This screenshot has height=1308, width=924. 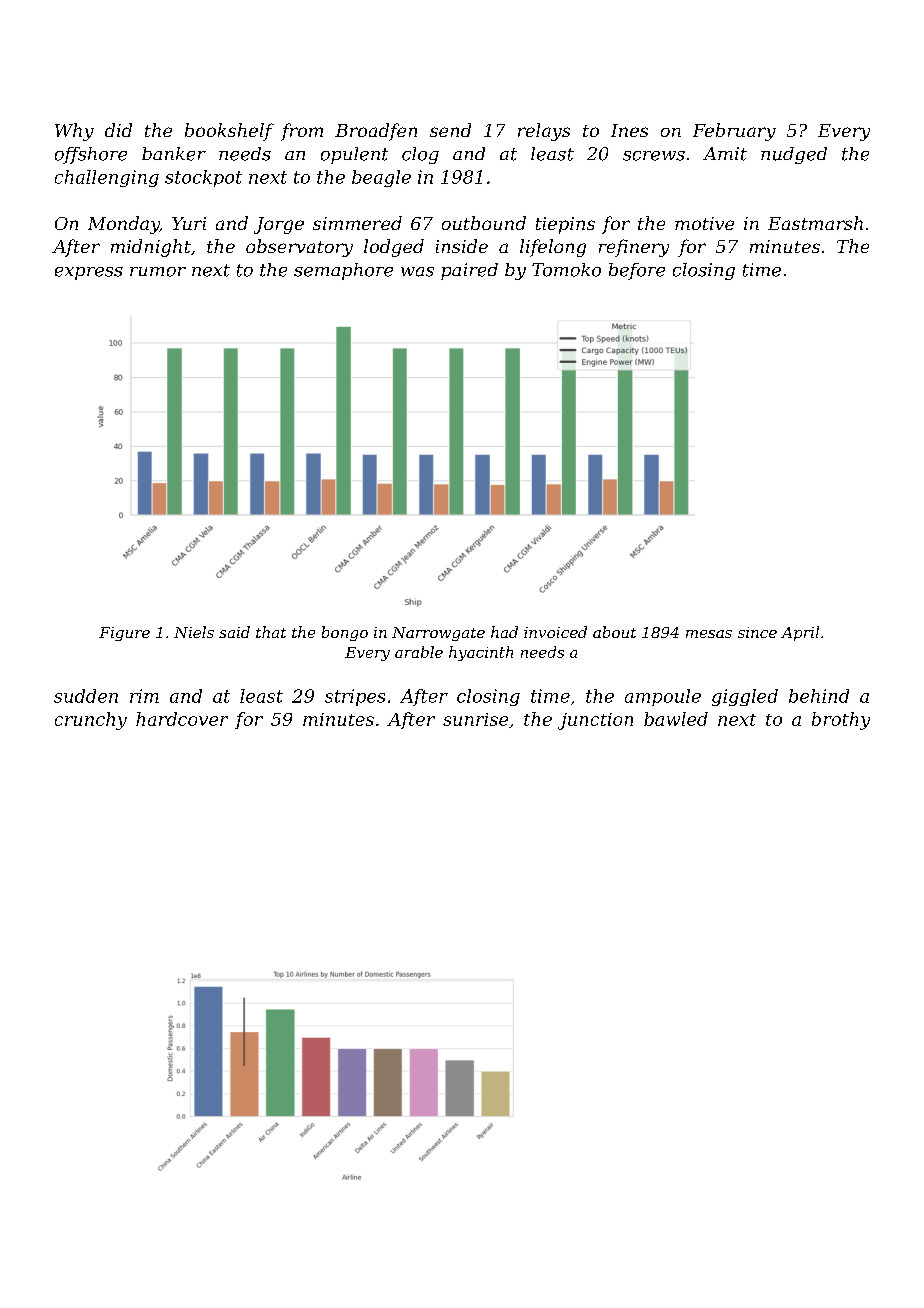 I want to click on before, so click(x=637, y=271).
